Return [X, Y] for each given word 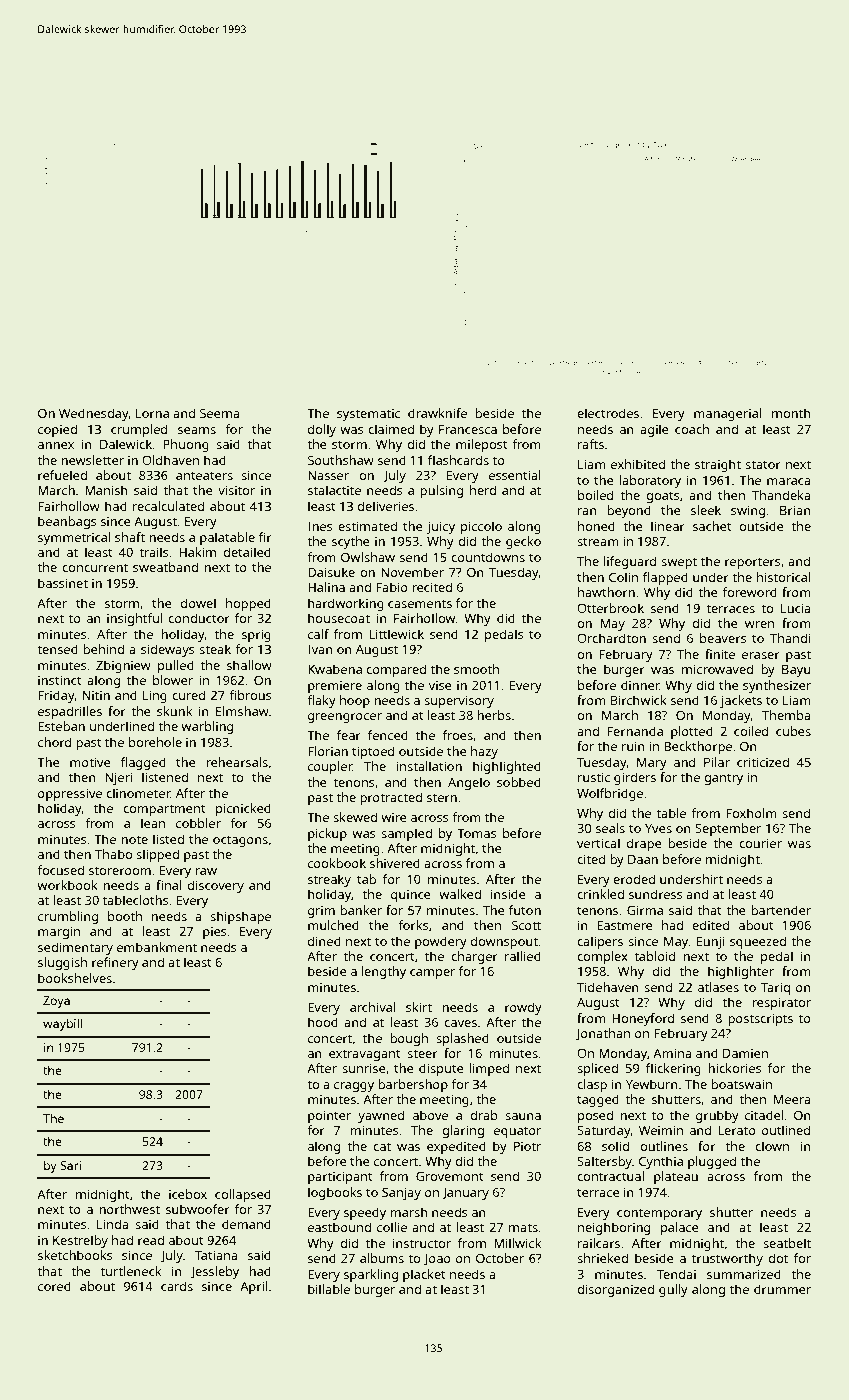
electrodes [608, 413]
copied [57, 430]
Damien [745, 1053]
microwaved [717, 669]
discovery [216, 886]
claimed [391, 429]
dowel [198, 603]
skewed [355, 817]
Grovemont [450, 1176]
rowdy [523, 1008]
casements [420, 603]
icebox [188, 1194]
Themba [786, 715]
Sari [70, 1165]
